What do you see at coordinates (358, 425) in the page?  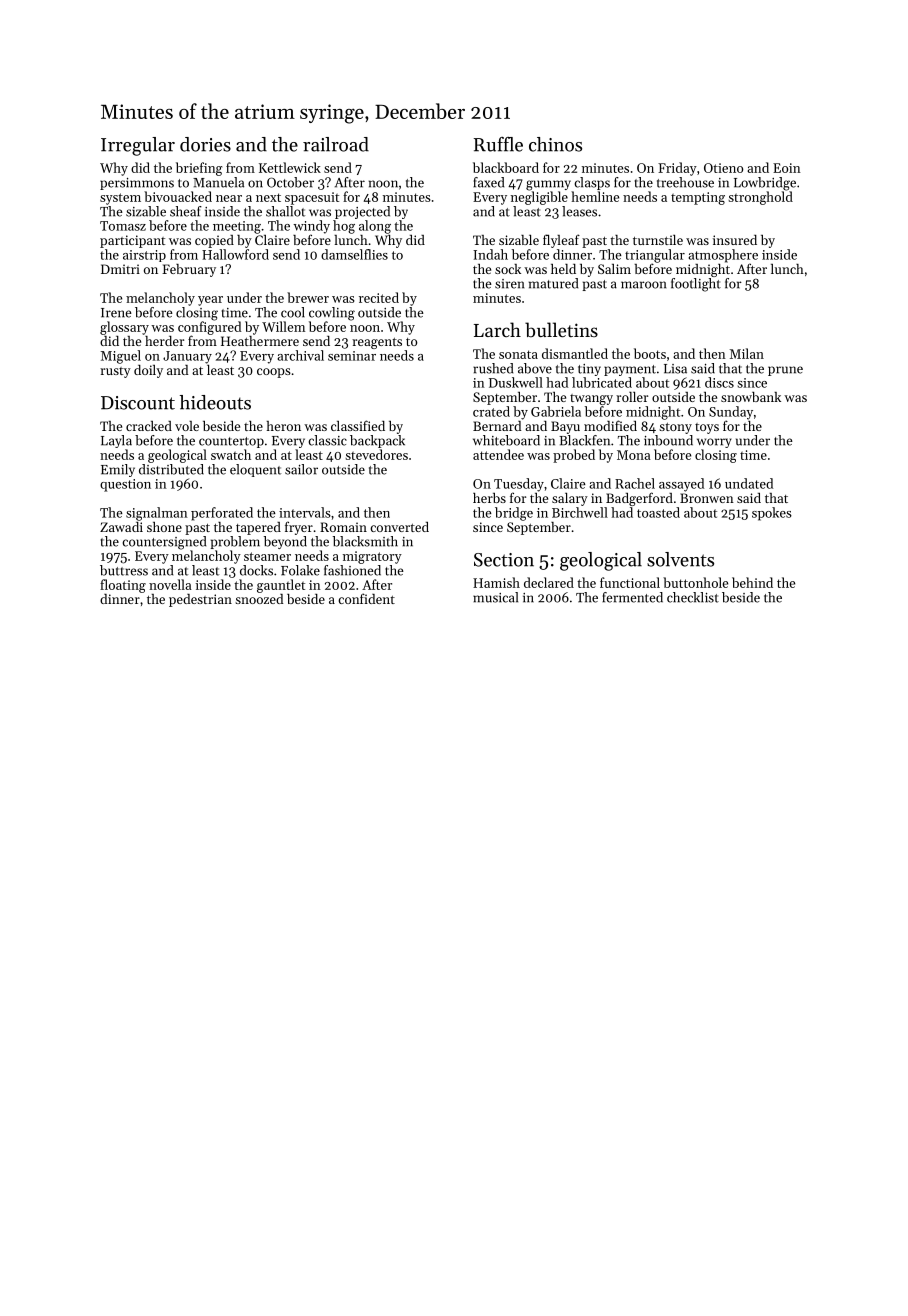 I see `classified` at bounding box center [358, 425].
